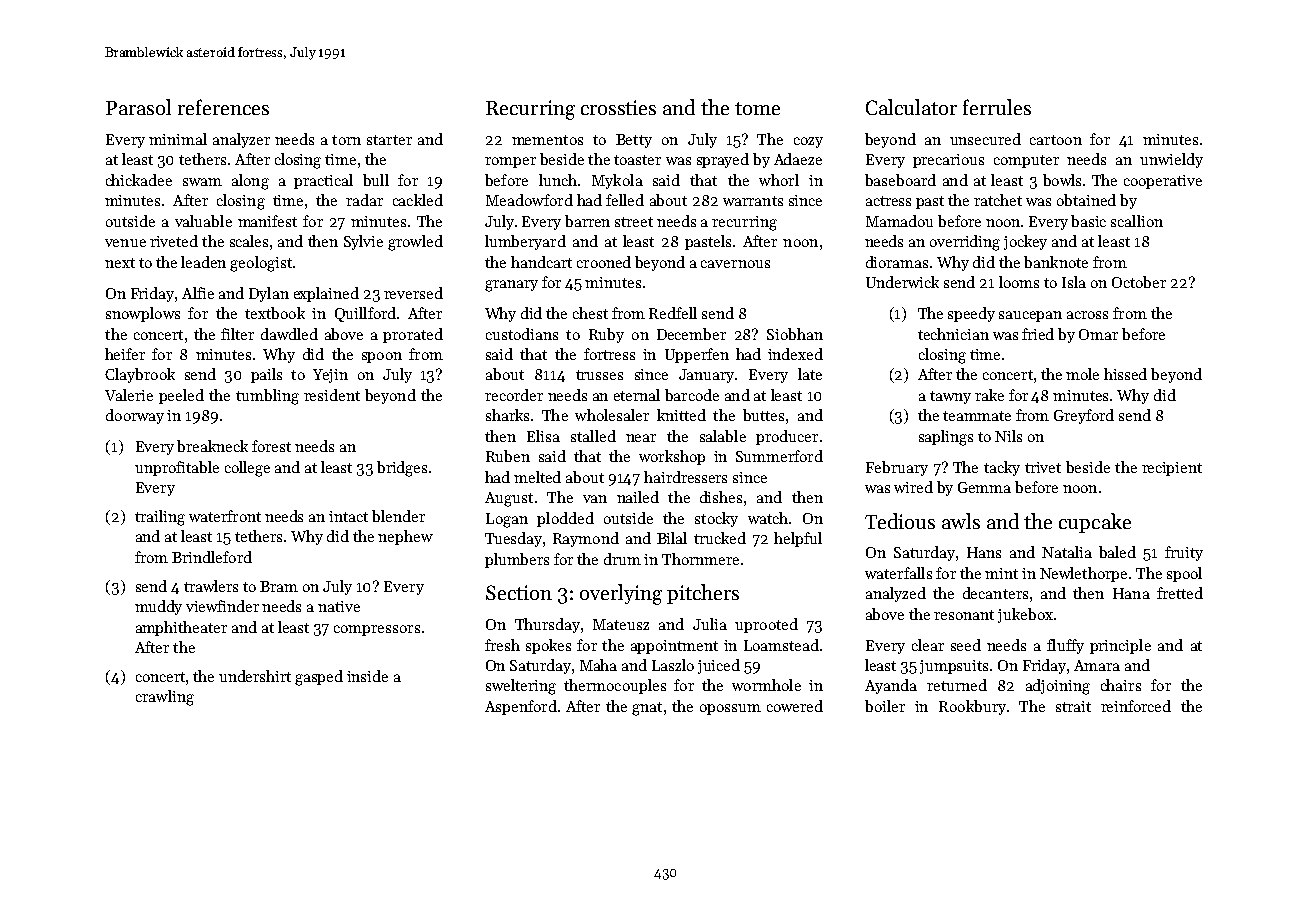  What do you see at coordinates (798, 539) in the image?
I see `helpful` at bounding box center [798, 539].
